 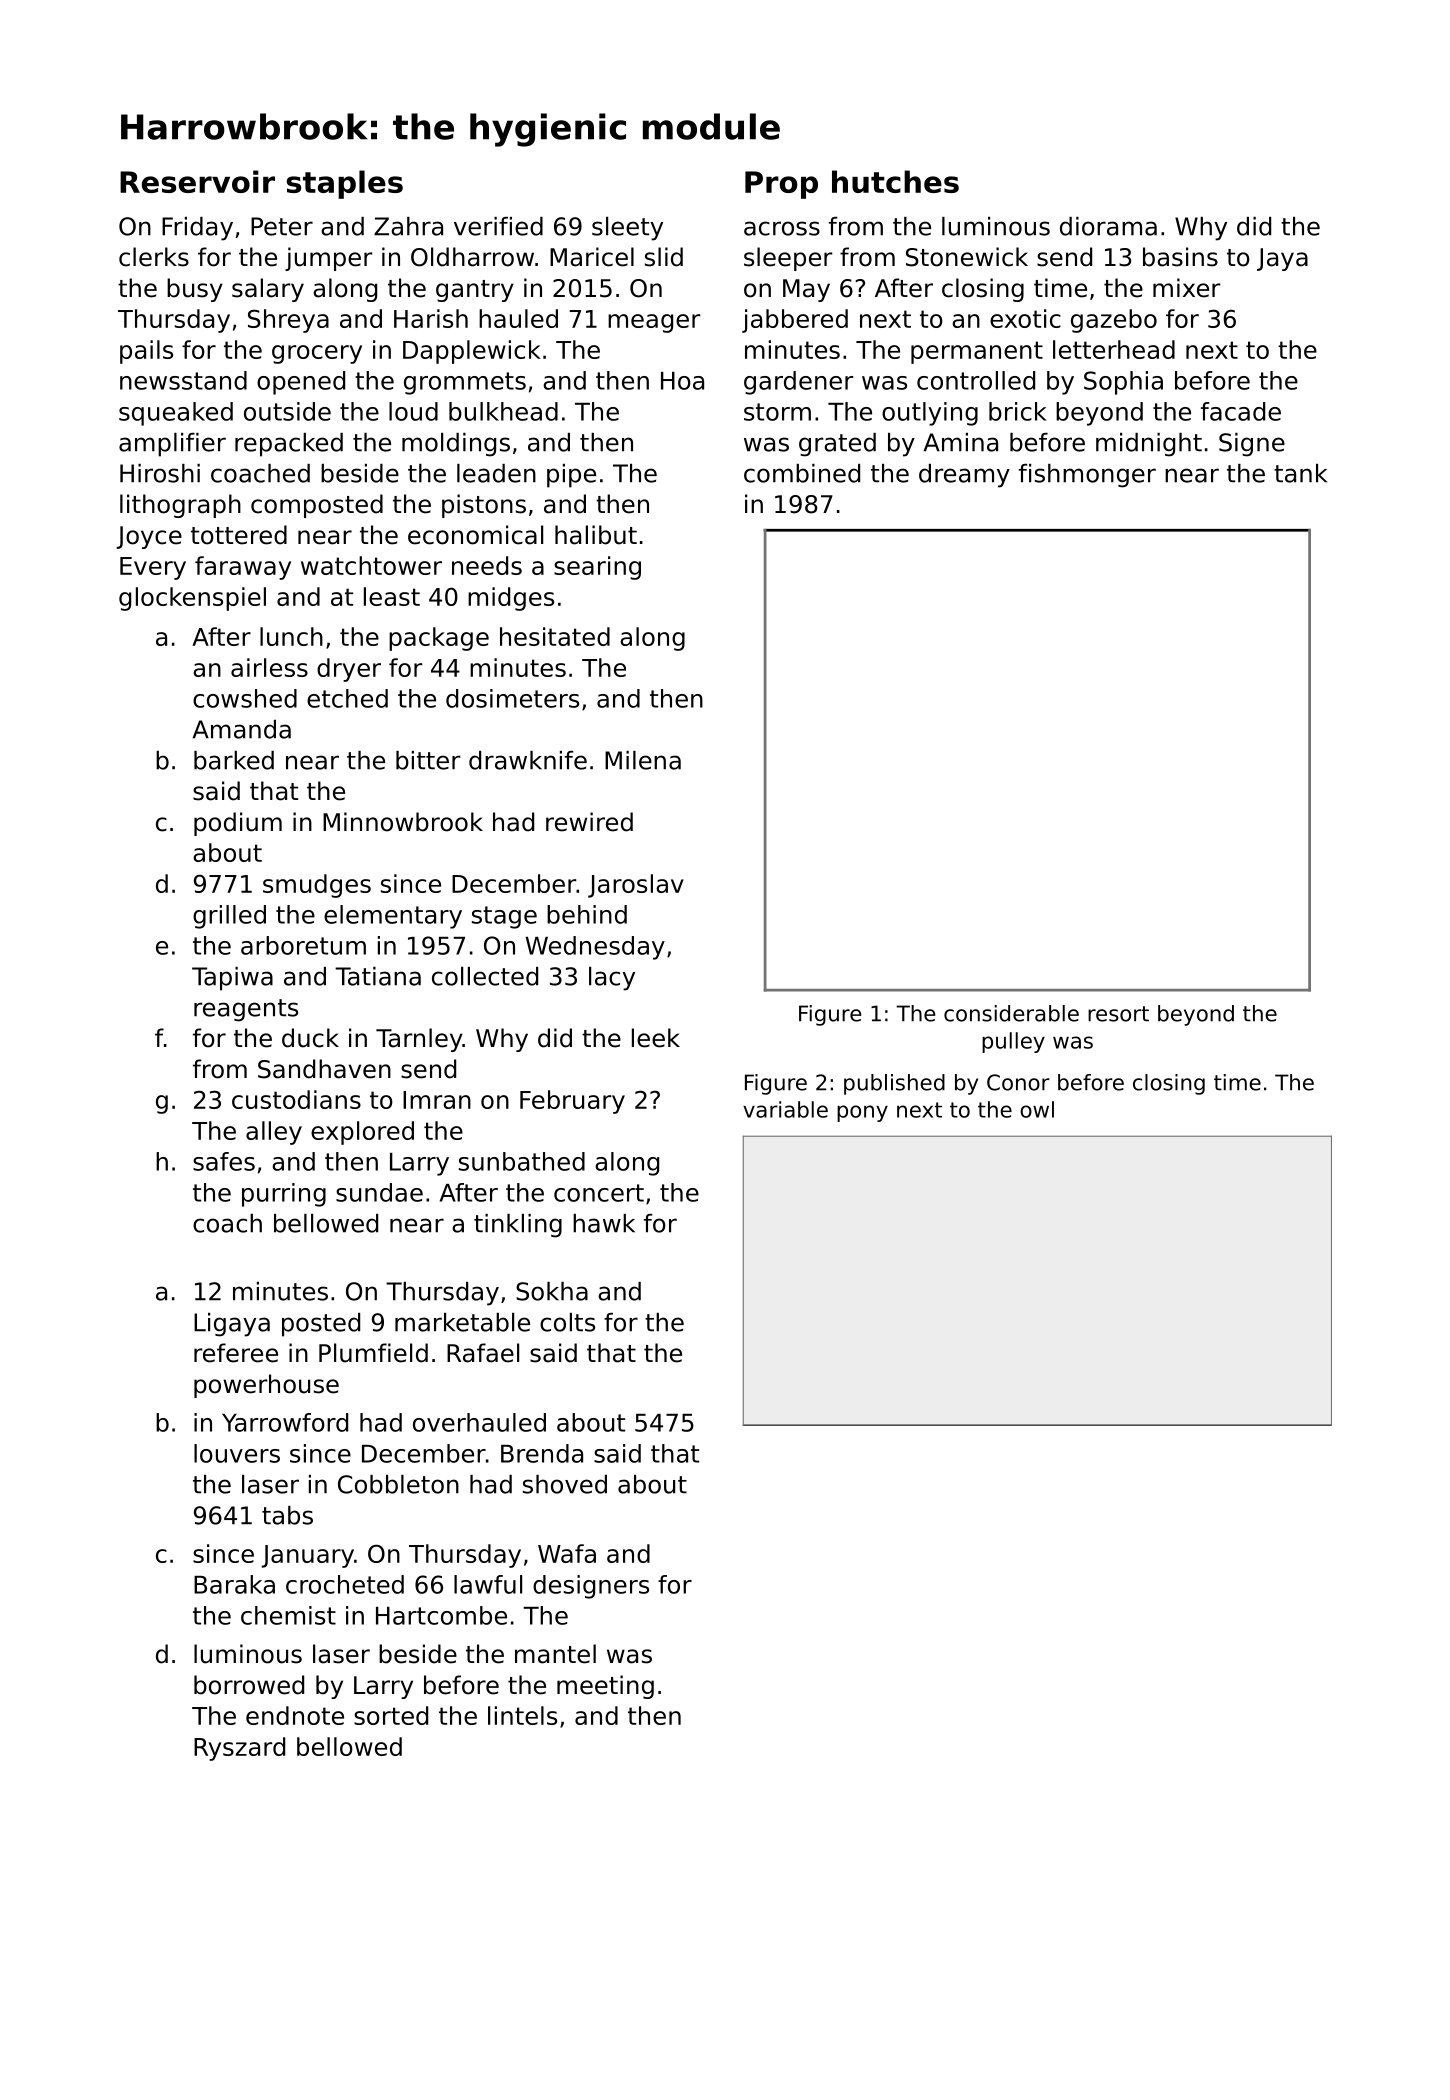 What do you see at coordinates (1037, 1109) in the page?
I see `owl` at bounding box center [1037, 1109].
